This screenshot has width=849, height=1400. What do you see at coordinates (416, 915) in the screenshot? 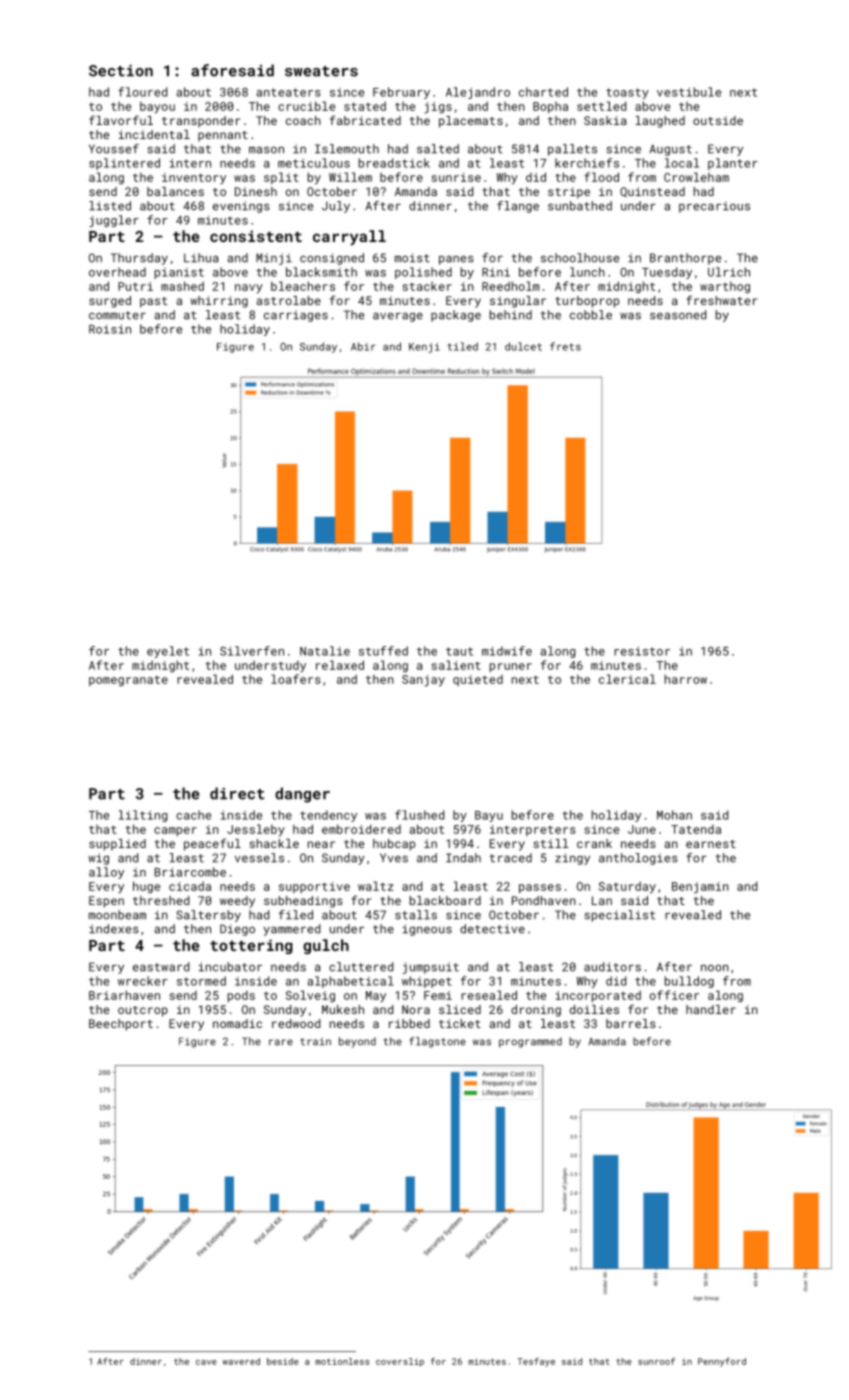
I see `stalls` at bounding box center [416, 915].
